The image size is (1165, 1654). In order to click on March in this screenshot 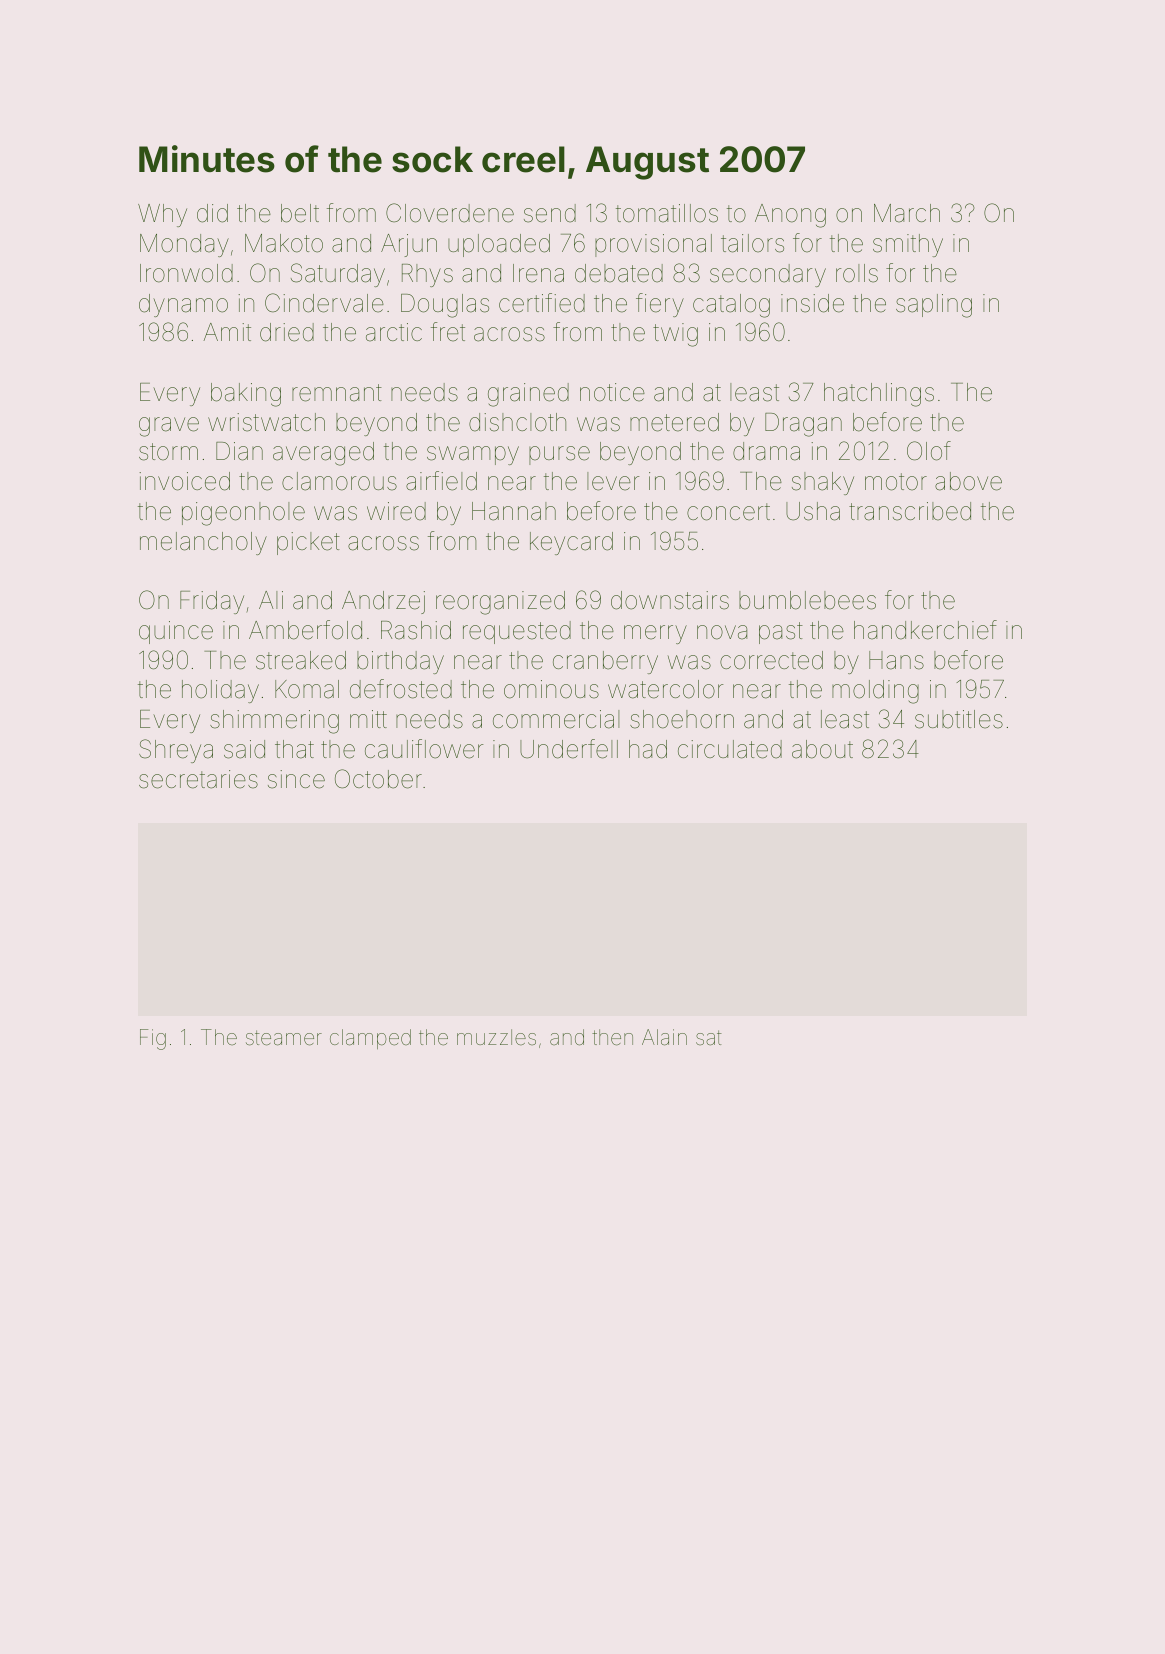, I will do `click(907, 213)`.
